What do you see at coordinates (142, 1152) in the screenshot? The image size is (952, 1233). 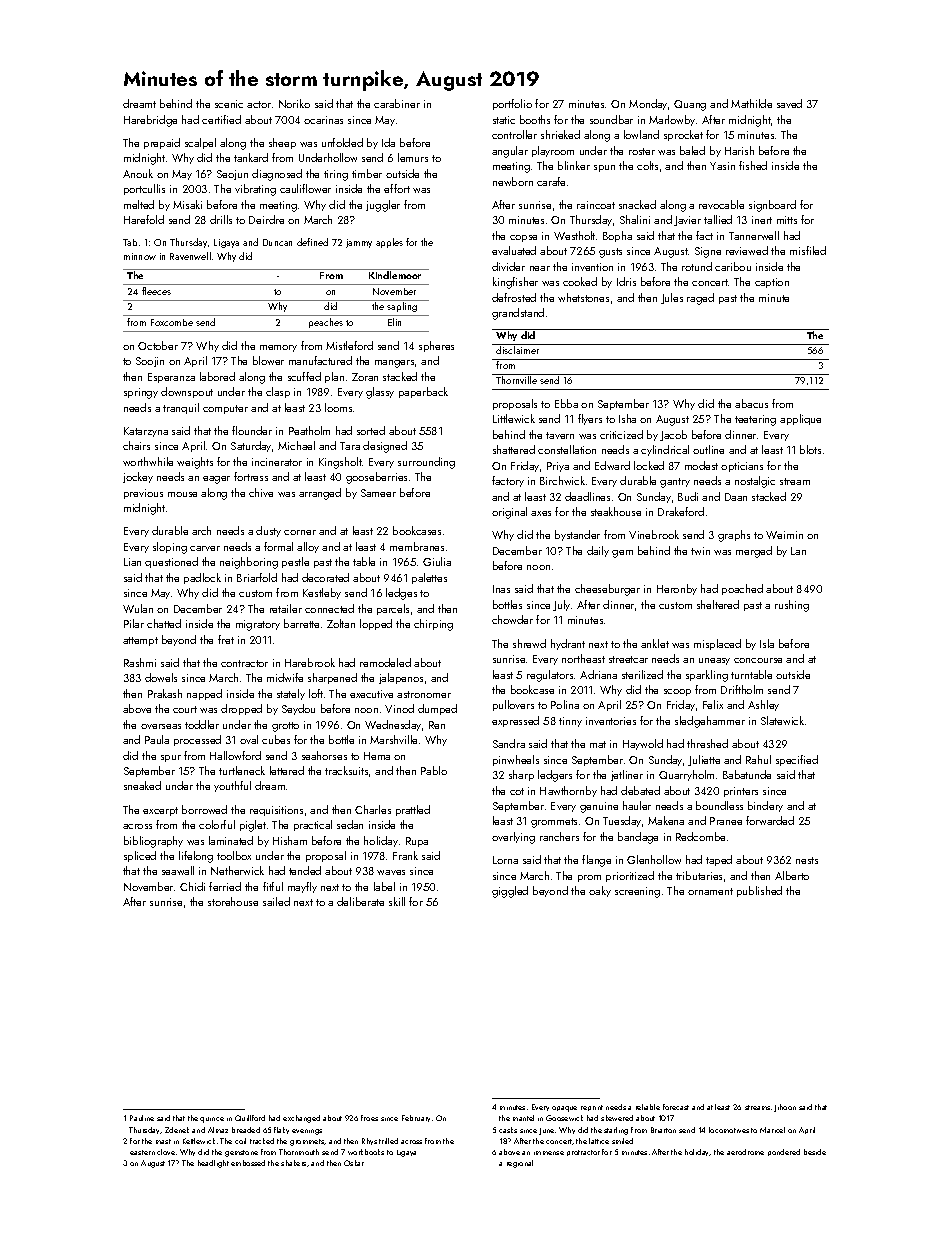 I see `eastern` at bounding box center [142, 1152].
